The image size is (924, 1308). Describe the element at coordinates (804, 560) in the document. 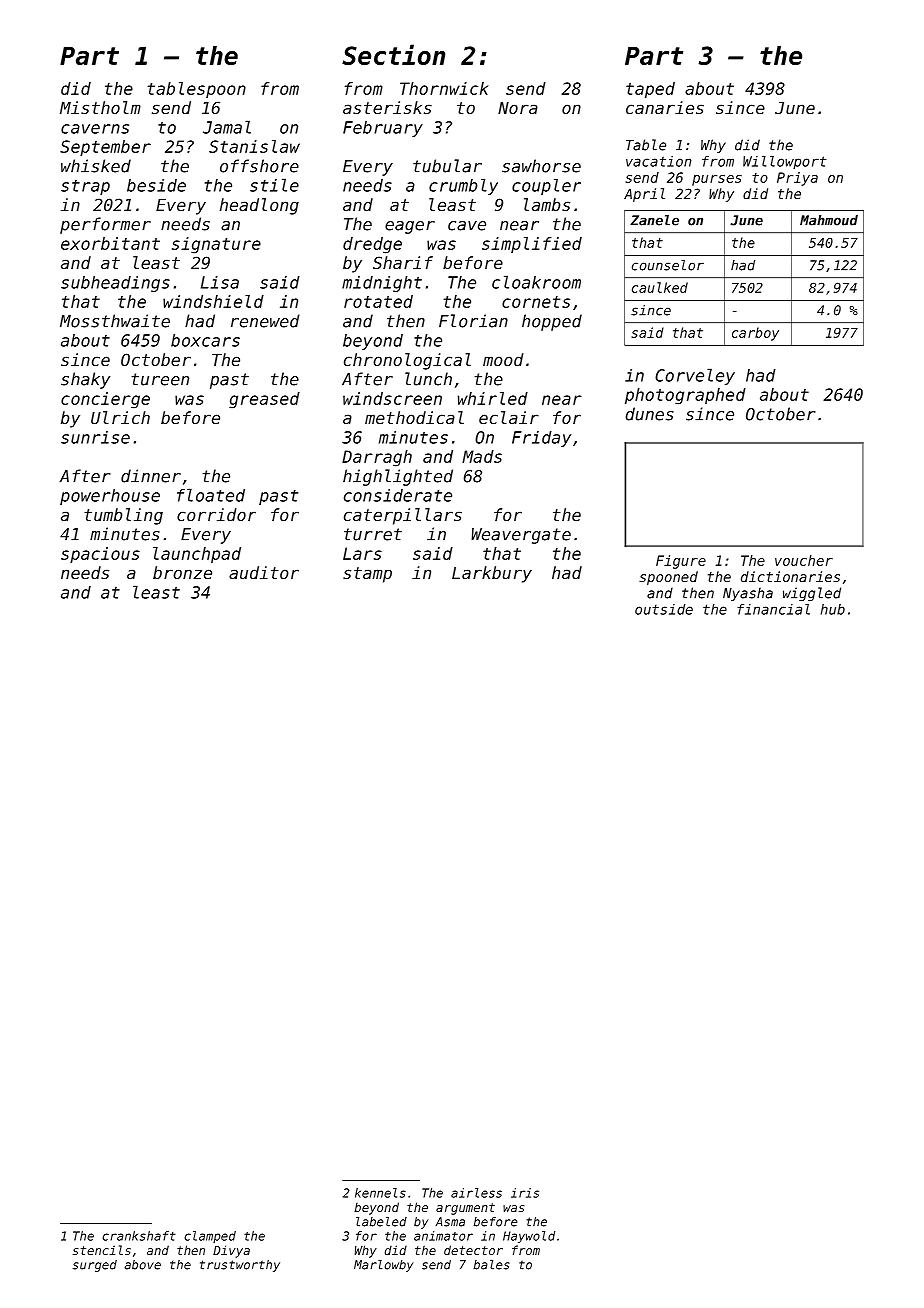

I see `voucher` at that location.
